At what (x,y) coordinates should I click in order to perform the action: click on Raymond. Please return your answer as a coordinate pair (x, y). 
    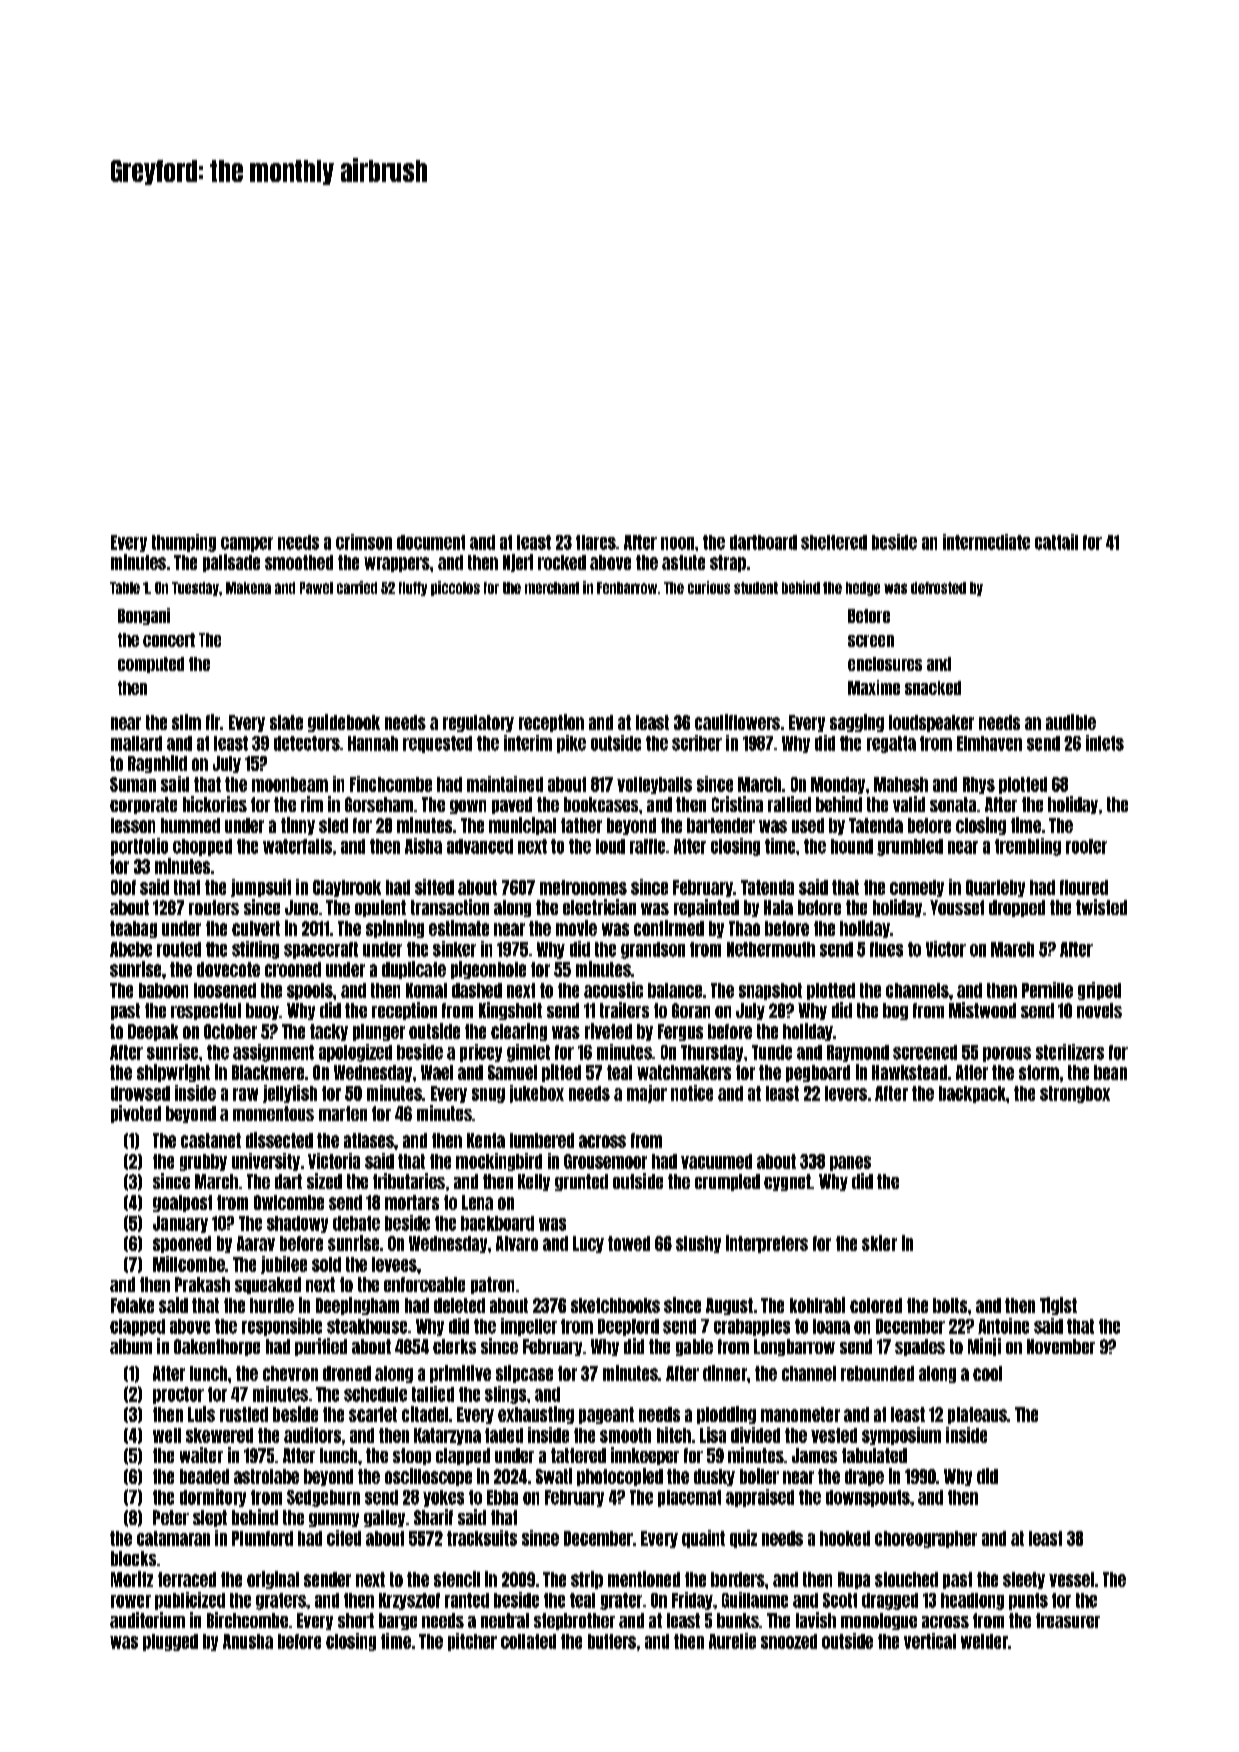
    Looking at the image, I should click on (858, 1053).
